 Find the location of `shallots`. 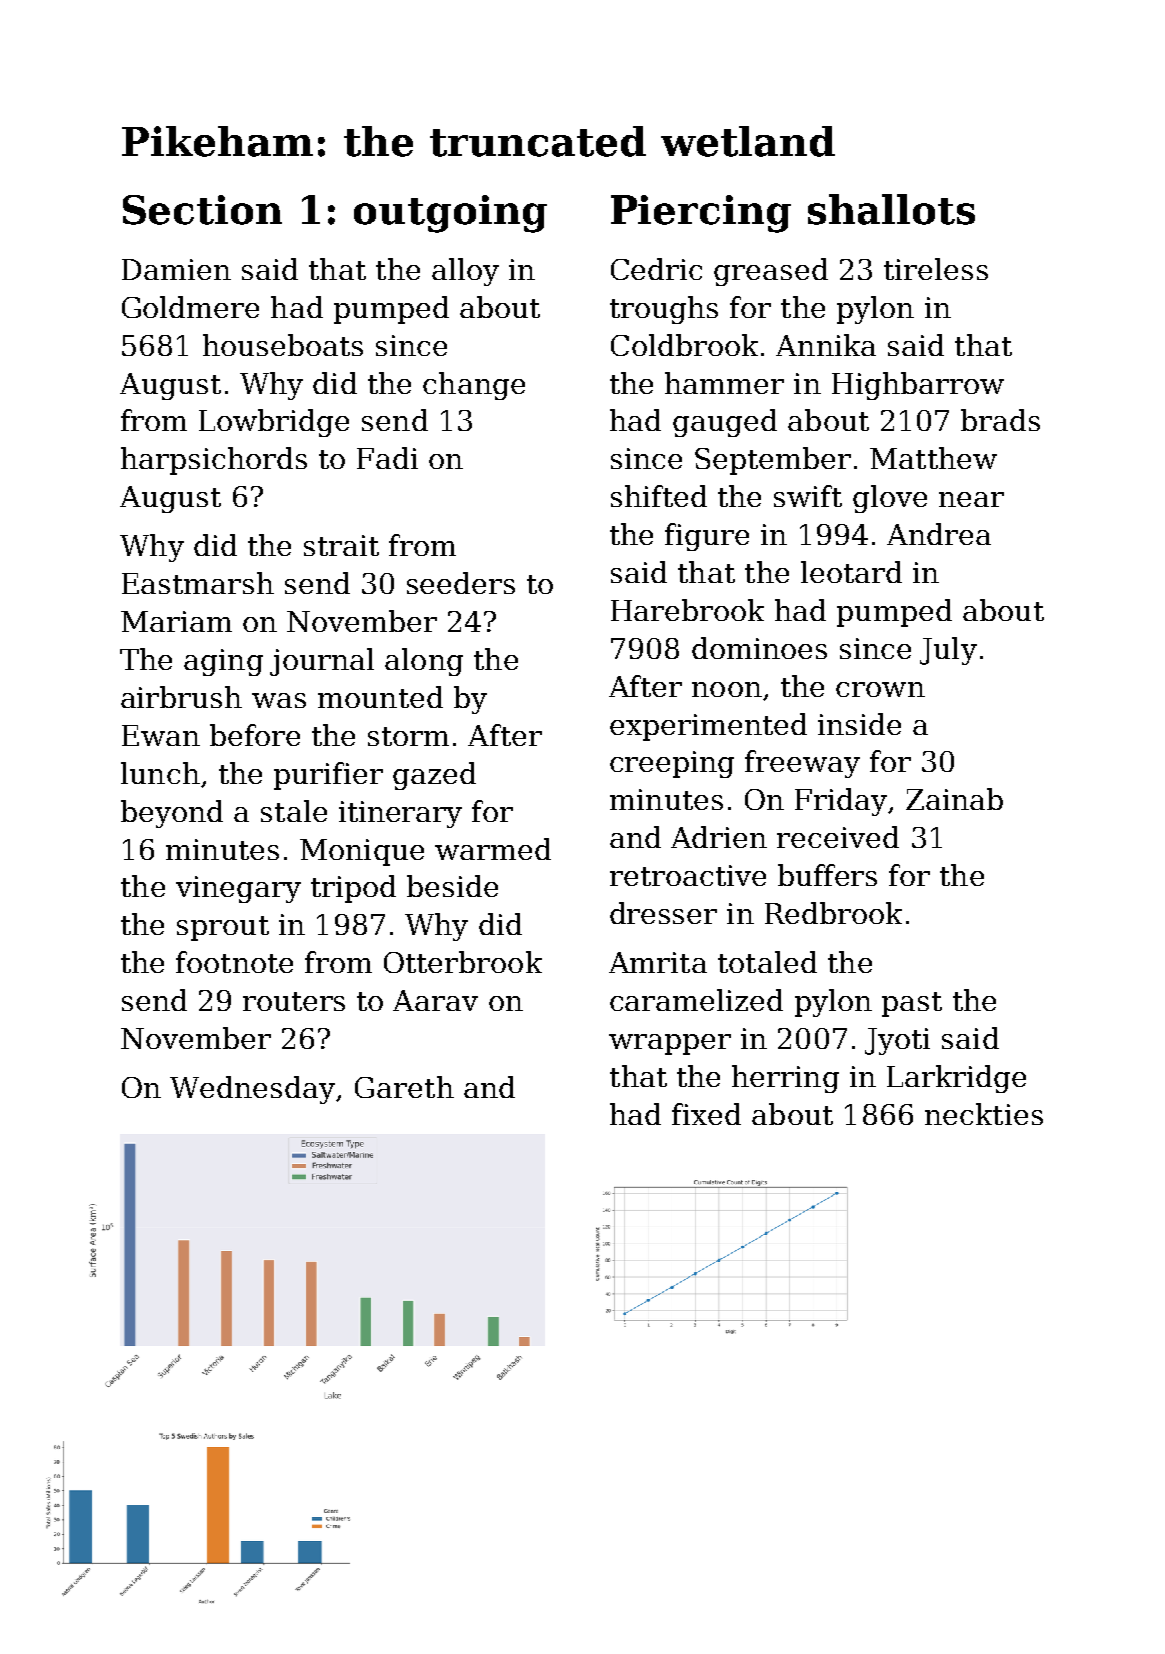

shallots is located at coordinates (891, 209).
